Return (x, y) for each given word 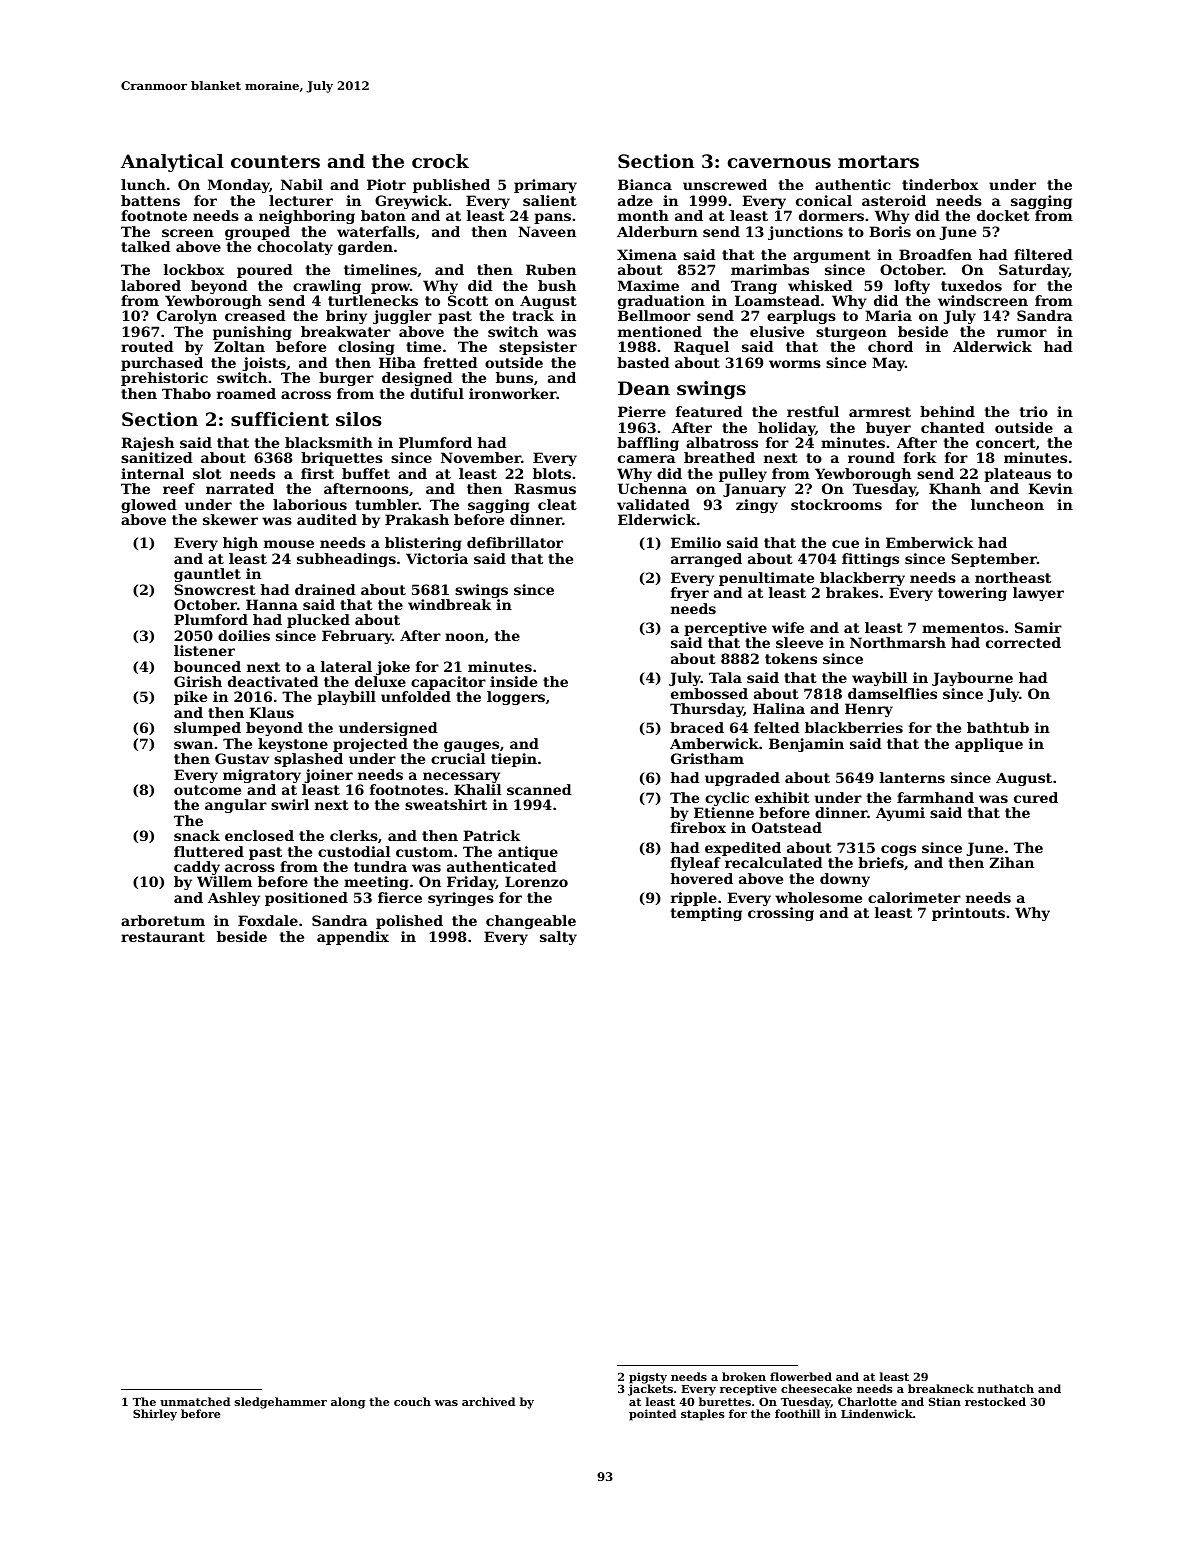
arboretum (163, 920)
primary (545, 186)
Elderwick (657, 519)
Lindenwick (877, 1413)
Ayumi (900, 814)
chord (890, 346)
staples (703, 1415)
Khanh (955, 488)
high (240, 544)
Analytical (172, 163)
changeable (531, 922)
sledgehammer (281, 1403)
